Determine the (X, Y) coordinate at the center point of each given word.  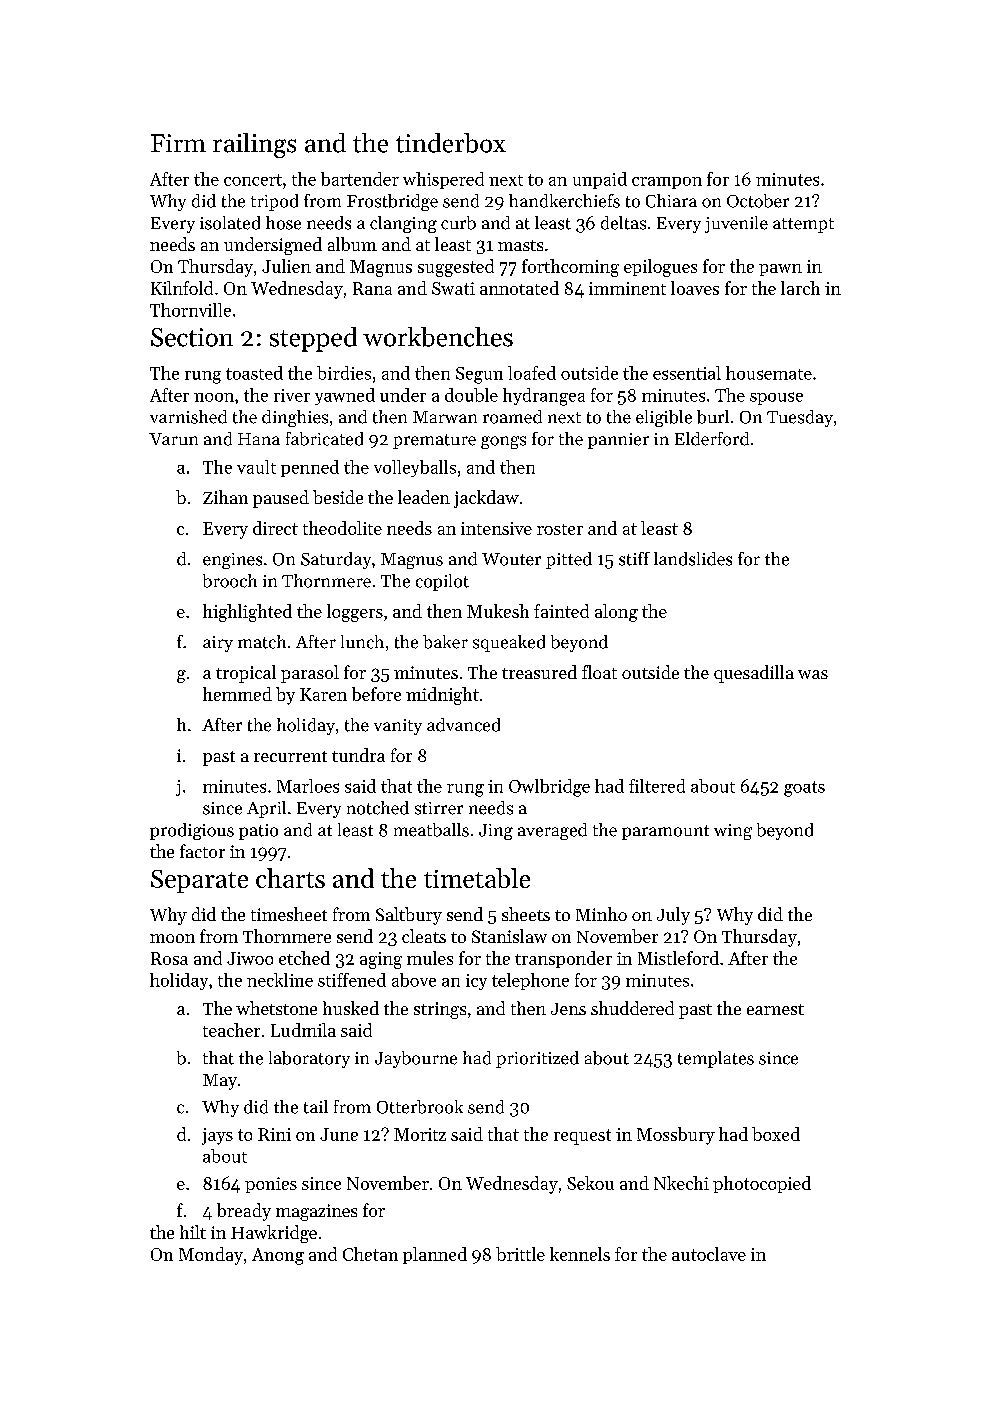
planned (435, 1255)
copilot (442, 582)
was (813, 674)
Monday (211, 1256)
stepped (313, 339)
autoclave (709, 1254)
